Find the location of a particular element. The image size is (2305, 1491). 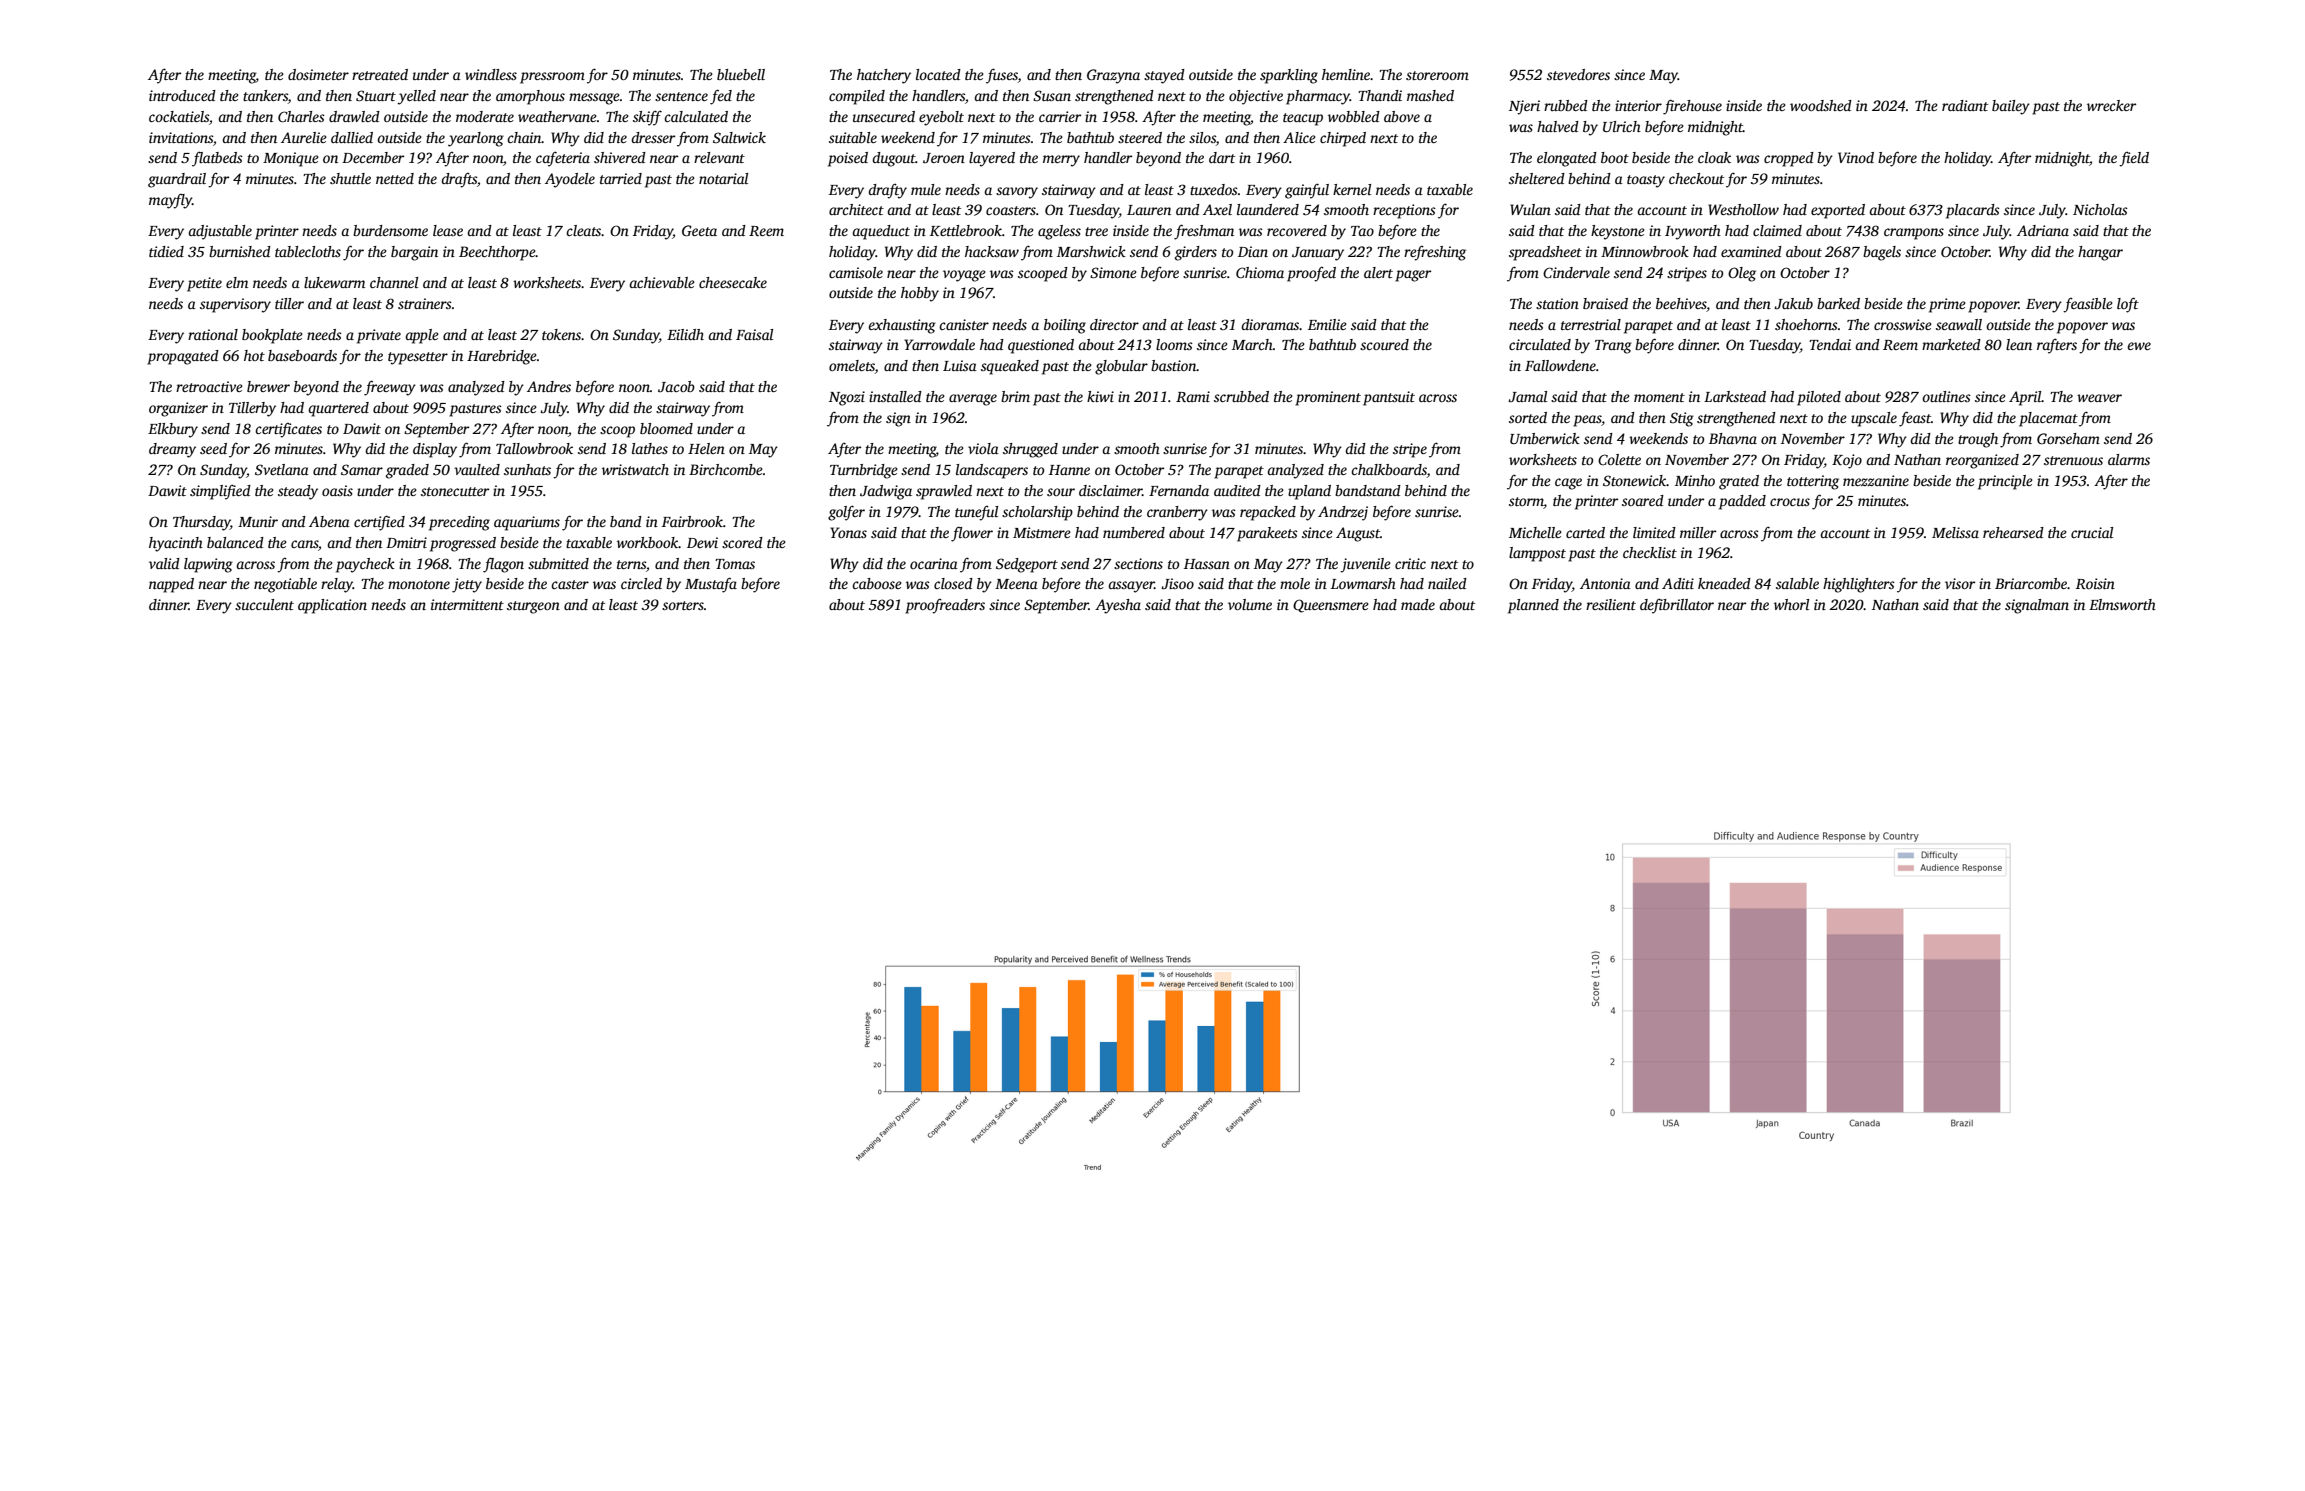

stevedores is located at coordinates (1578, 74).
